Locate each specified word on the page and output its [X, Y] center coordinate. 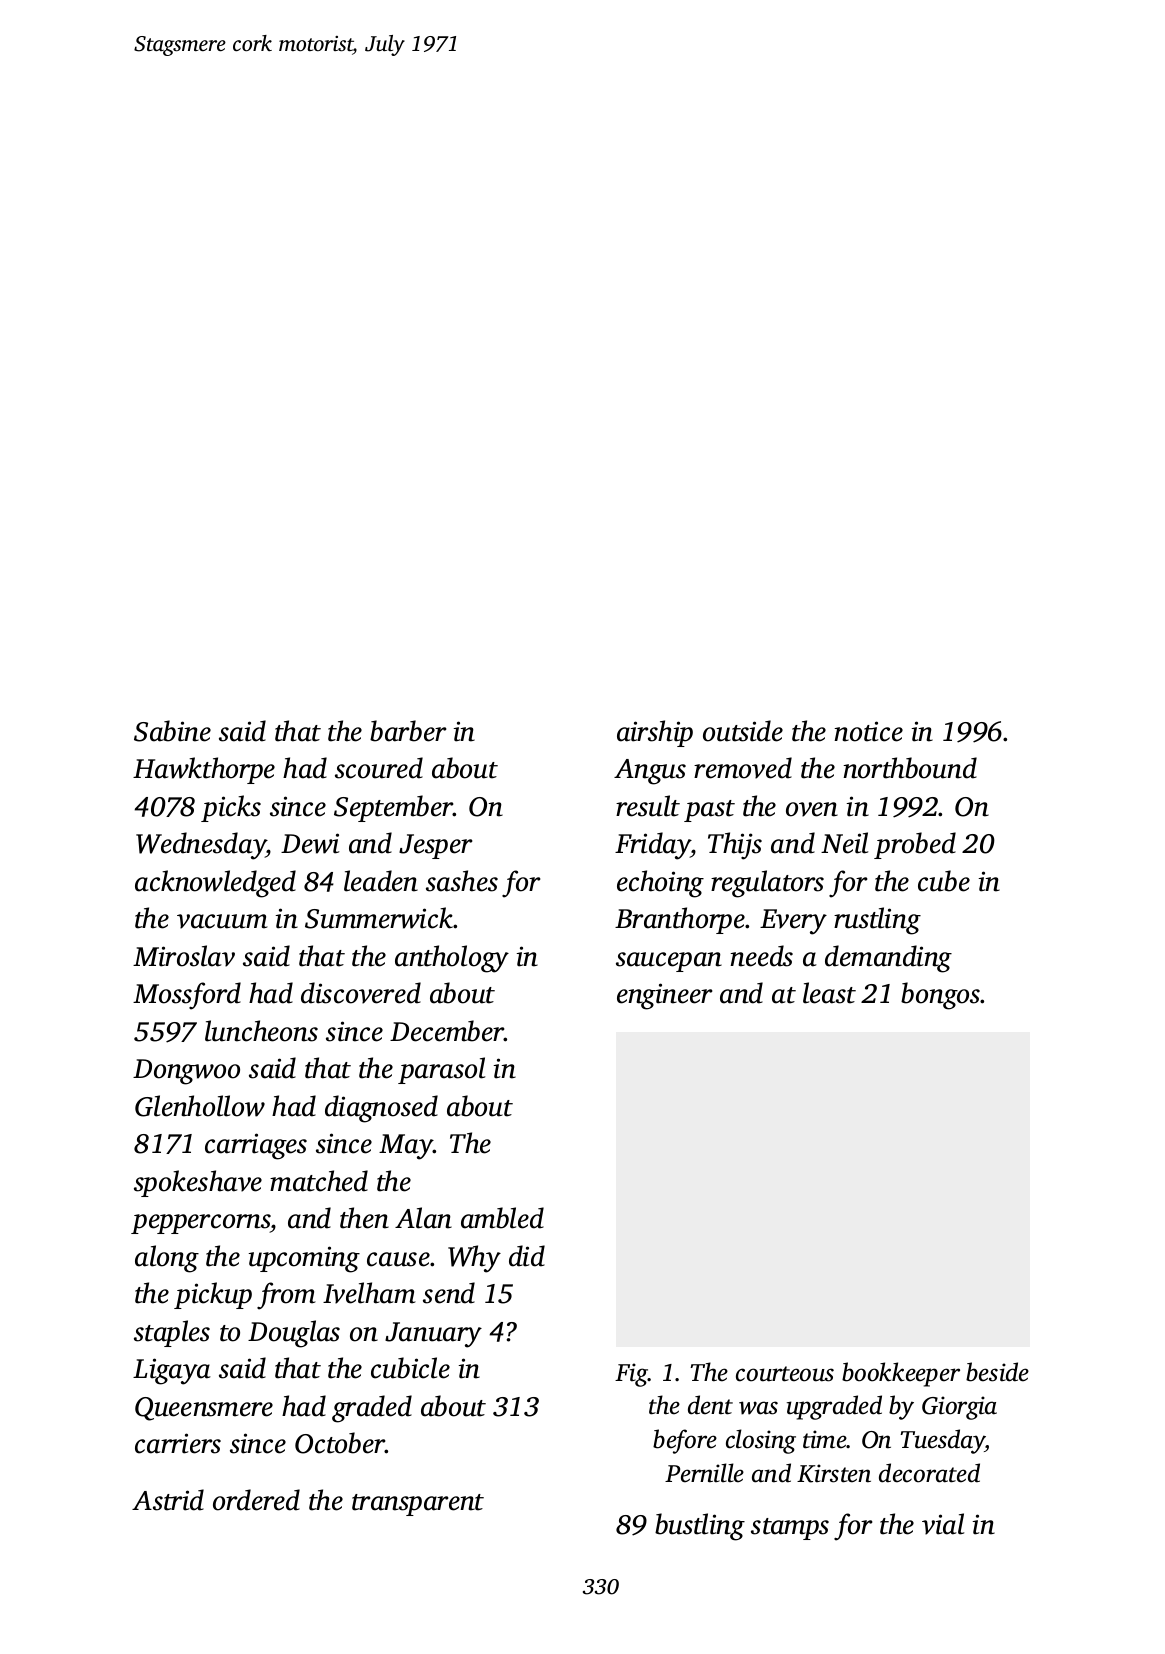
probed [915, 845]
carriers [178, 1443]
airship [655, 733]
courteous [785, 1374]
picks [231, 808]
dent [710, 1405]
